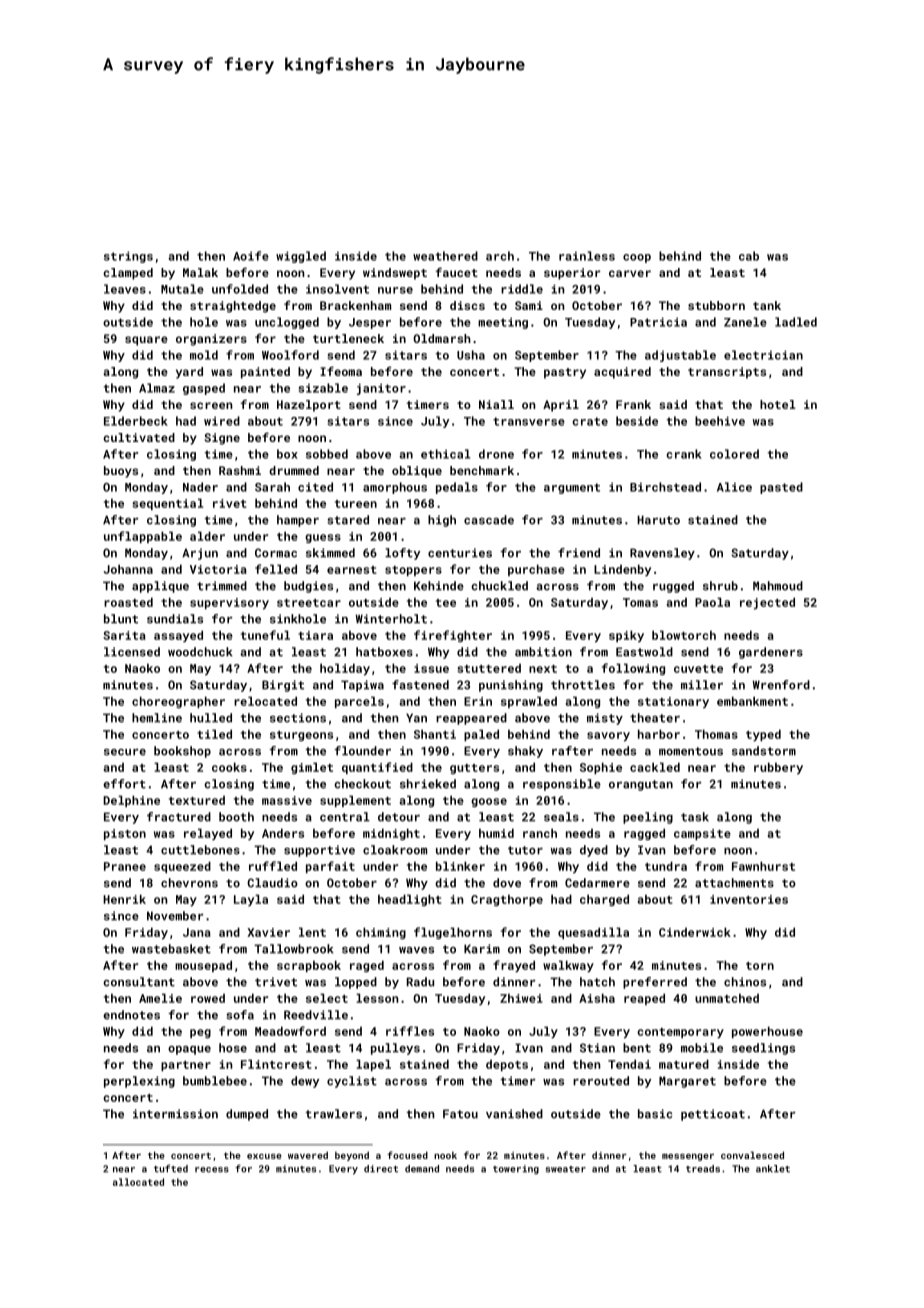  Describe the element at coordinates (471, 355) in the document. I see `Usha` at that location.
